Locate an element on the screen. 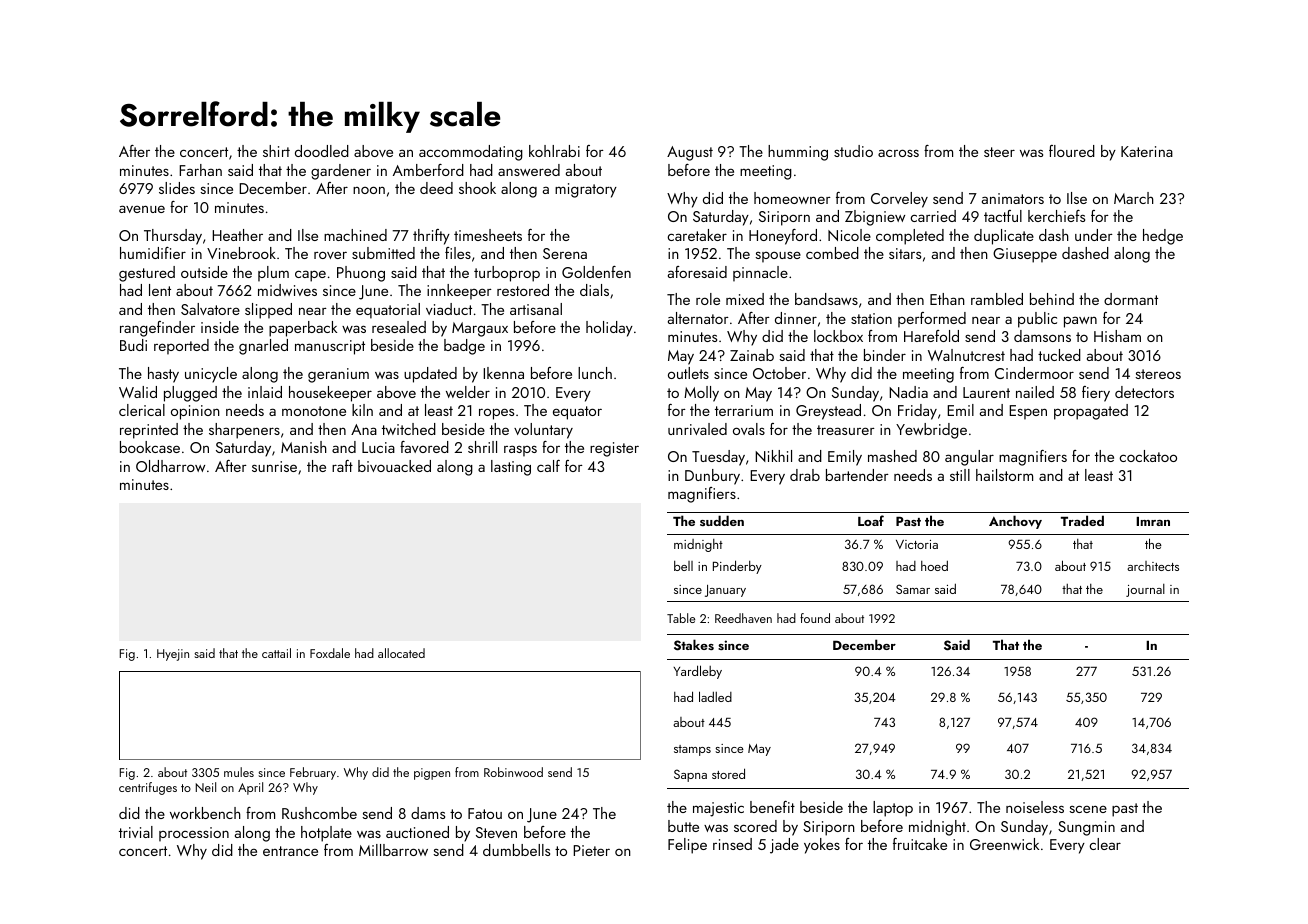 Image resolution: width=1308 pixels, height=924 pixels. procession is located at coordinates (194, 834).
